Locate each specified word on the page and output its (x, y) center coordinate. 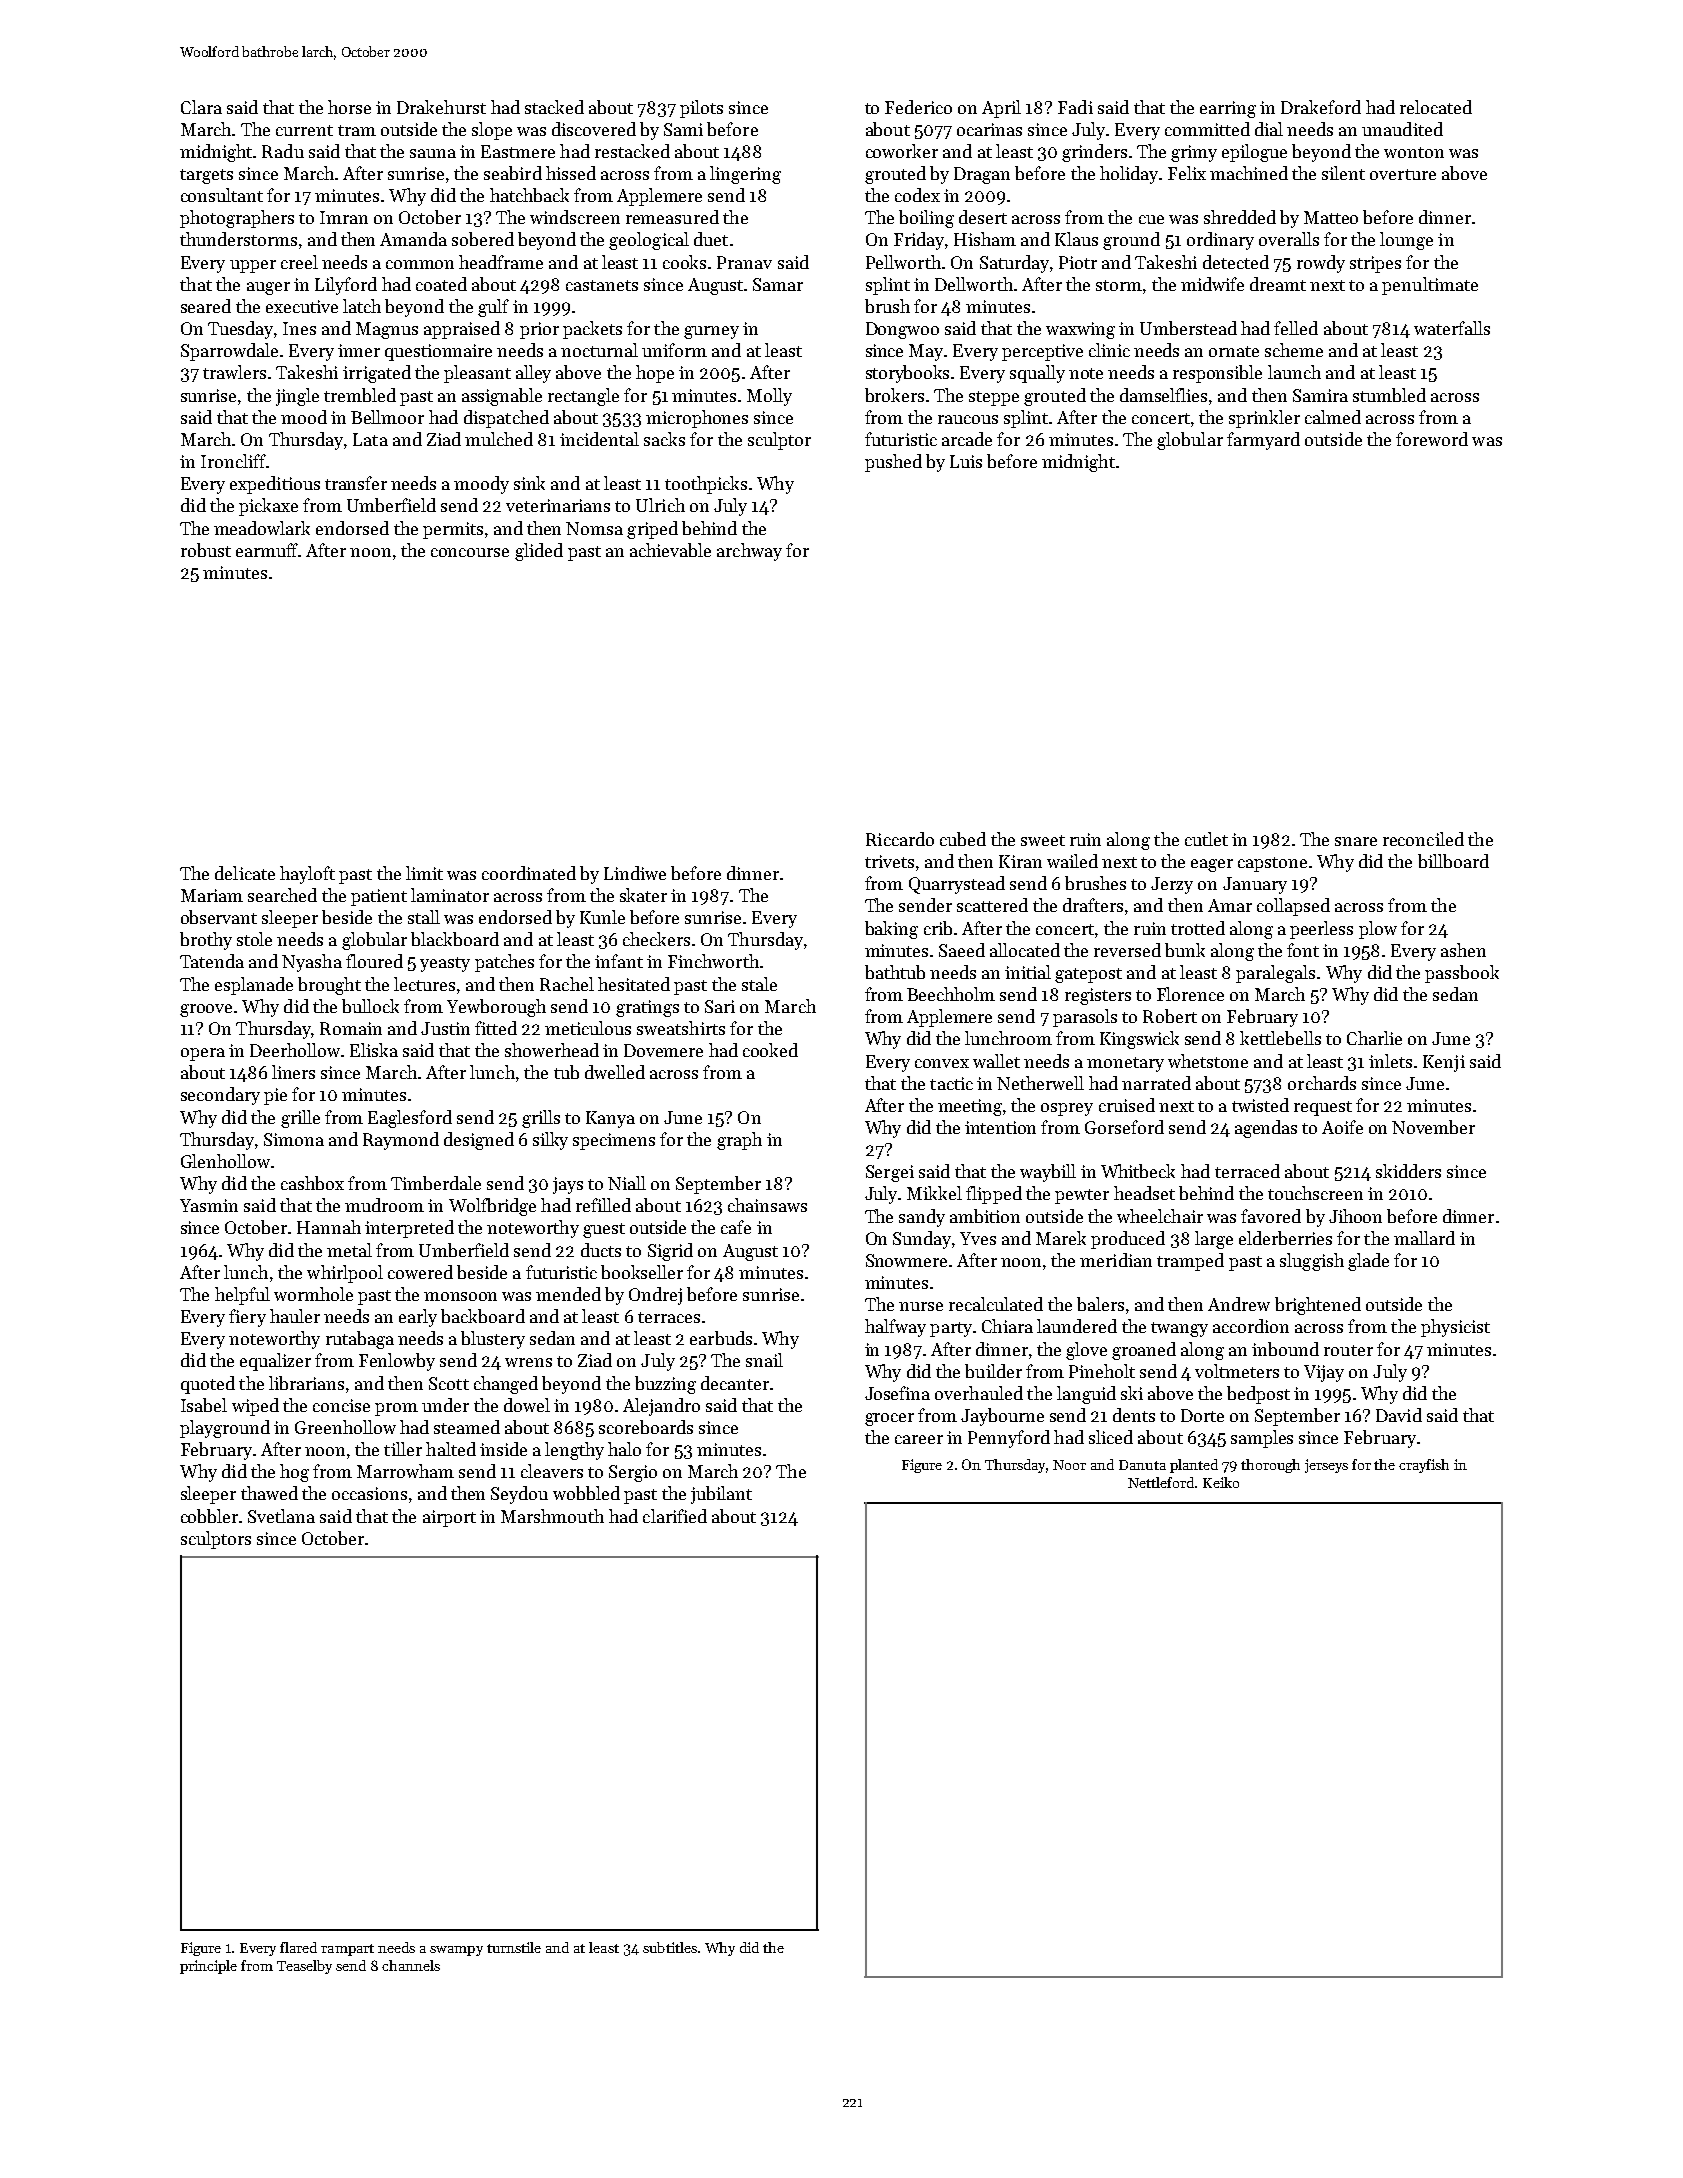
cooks (684, 262)
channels (411, 1965)
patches (504, 963)
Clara (201, 107)
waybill (1048, 1173)
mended (568, 1294)
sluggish (1312, 1262)
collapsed (1293, 907)
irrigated (377, 374)
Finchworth (713, 961)
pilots (701, 109)
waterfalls (1452, 328)
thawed (269, 1493)
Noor (1069, 1465)
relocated (1436, 107)
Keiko (1221, 1482)
